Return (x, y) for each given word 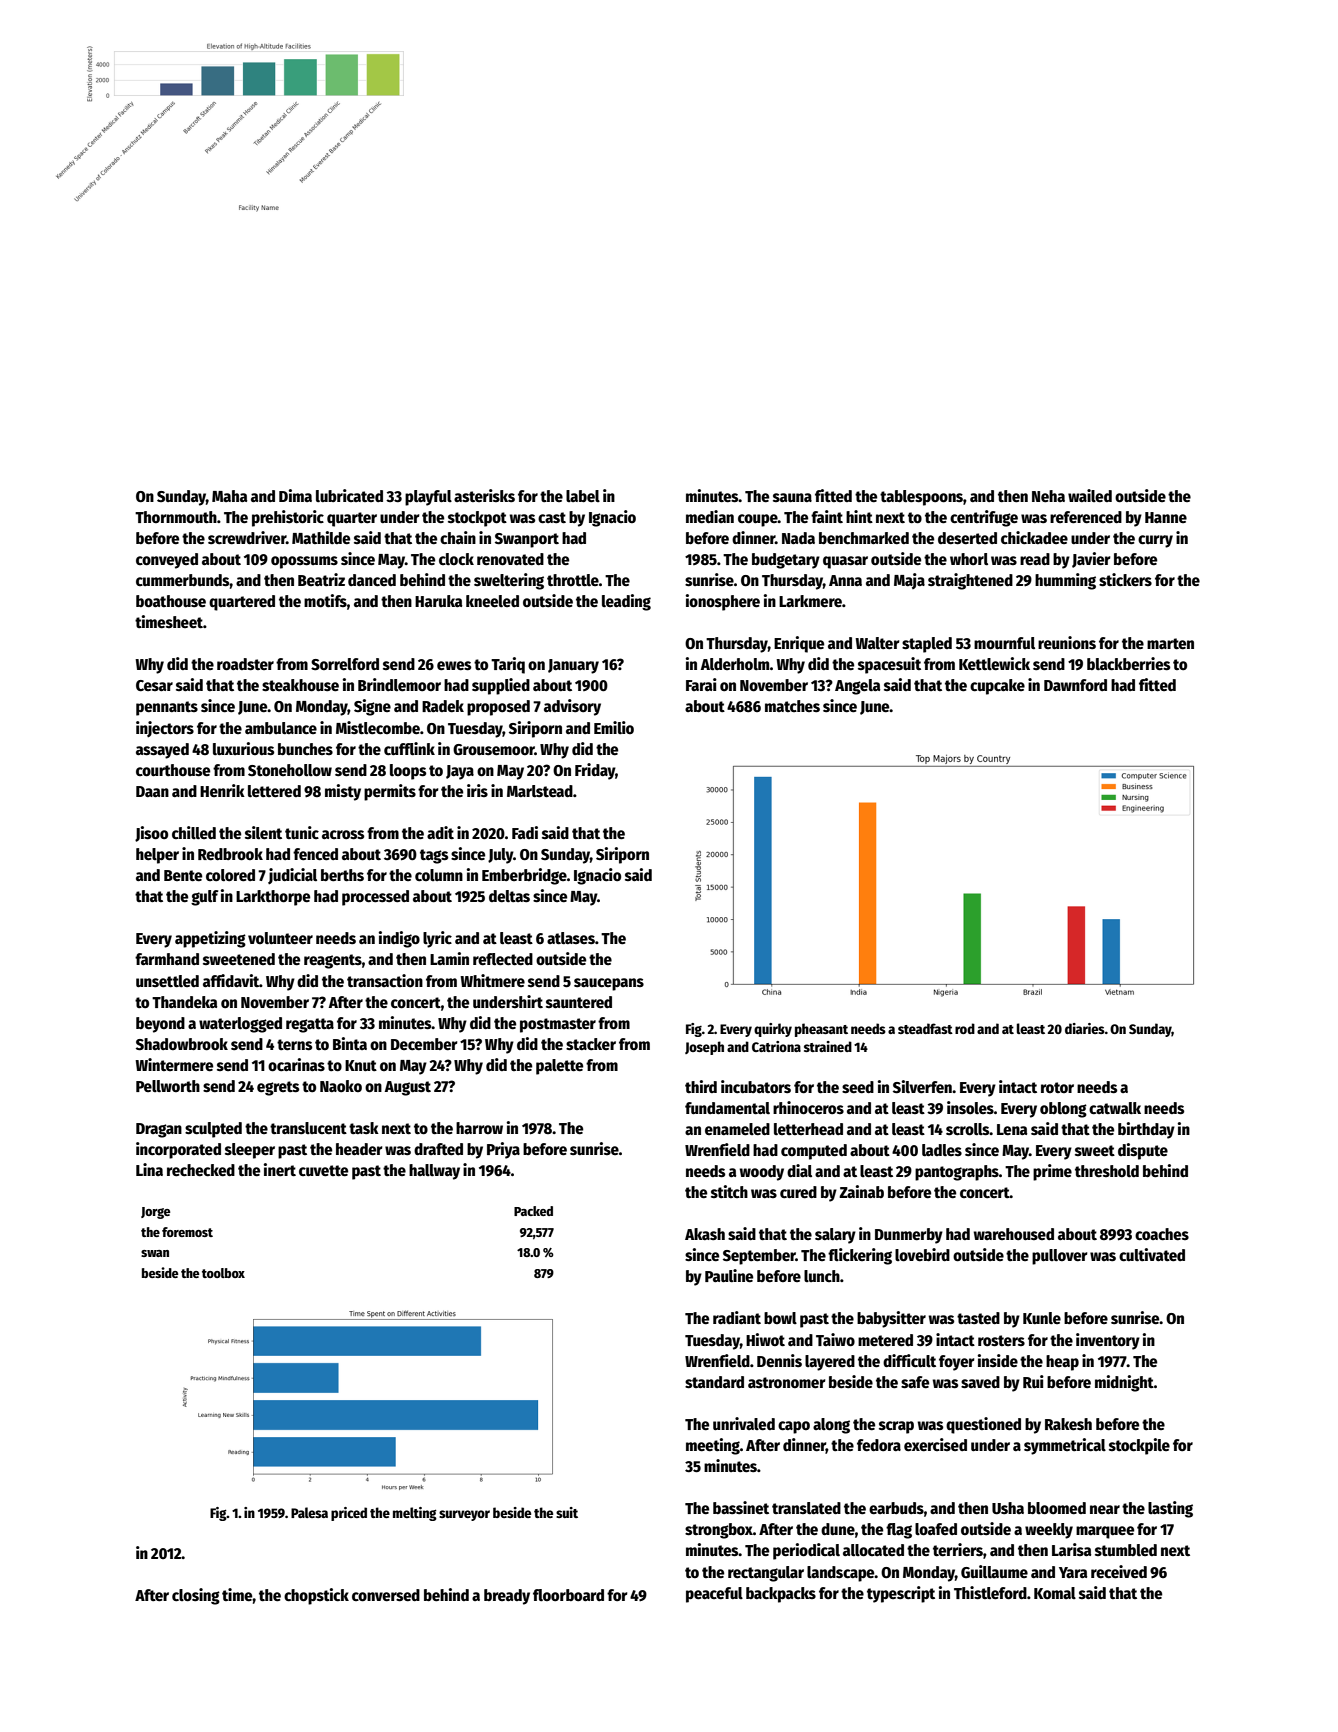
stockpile (1139, 1446)
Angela (858, 687)
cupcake (997, 687)
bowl (780, 1318)
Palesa (309, 1512)
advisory (572, 707)
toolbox (223, 1273)
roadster (245, 664)
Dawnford (1075, 685)
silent (263, 833)
